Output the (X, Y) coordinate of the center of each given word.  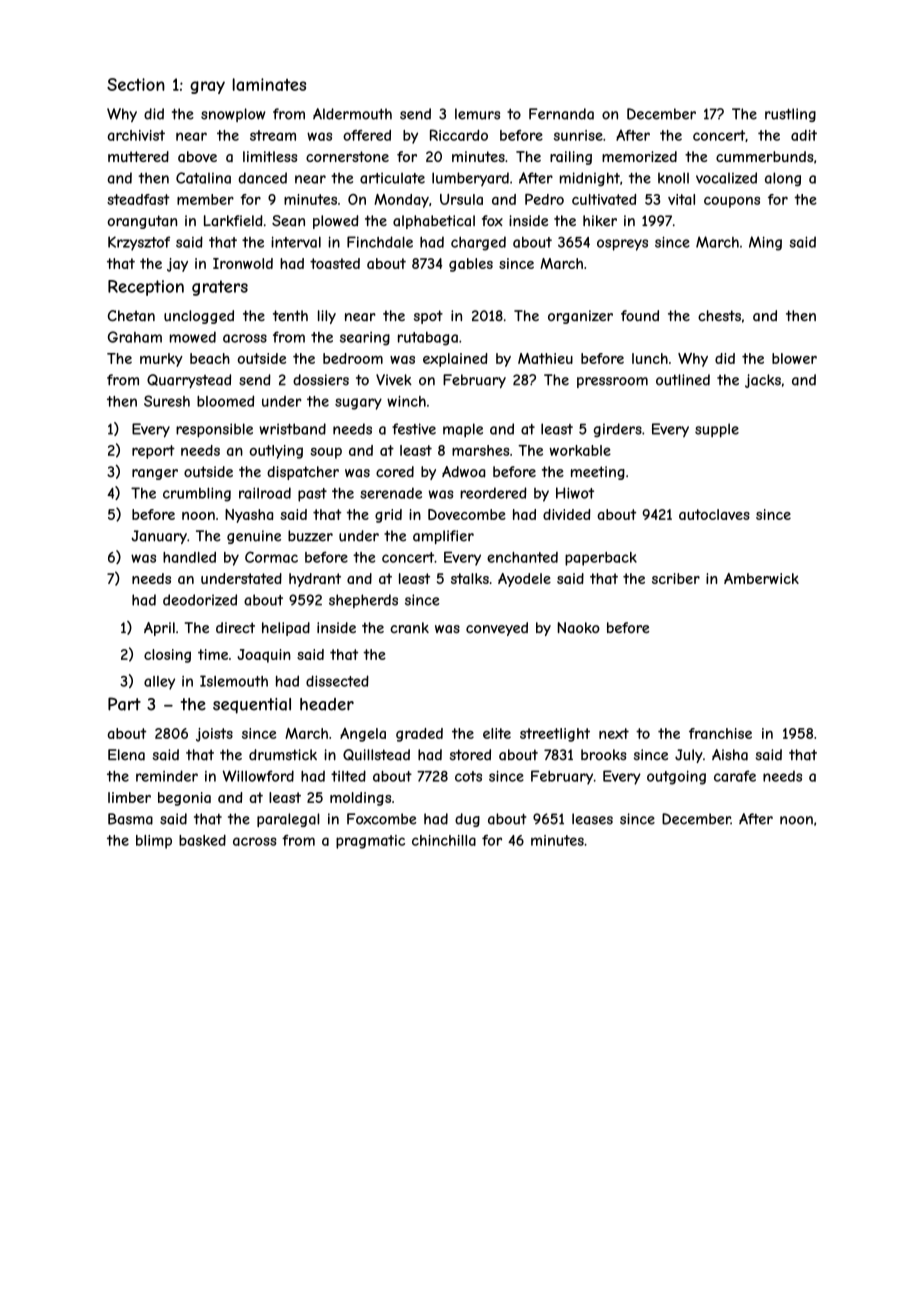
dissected (337, 681)
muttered (138, 156)
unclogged (199, 317)
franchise (720, 733)
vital (681, 199)
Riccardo (459, 135)
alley (159, 683)
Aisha (730, 755)
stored (470, 755)
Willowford (258, 776)
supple (717, 430)
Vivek (394, 380)
